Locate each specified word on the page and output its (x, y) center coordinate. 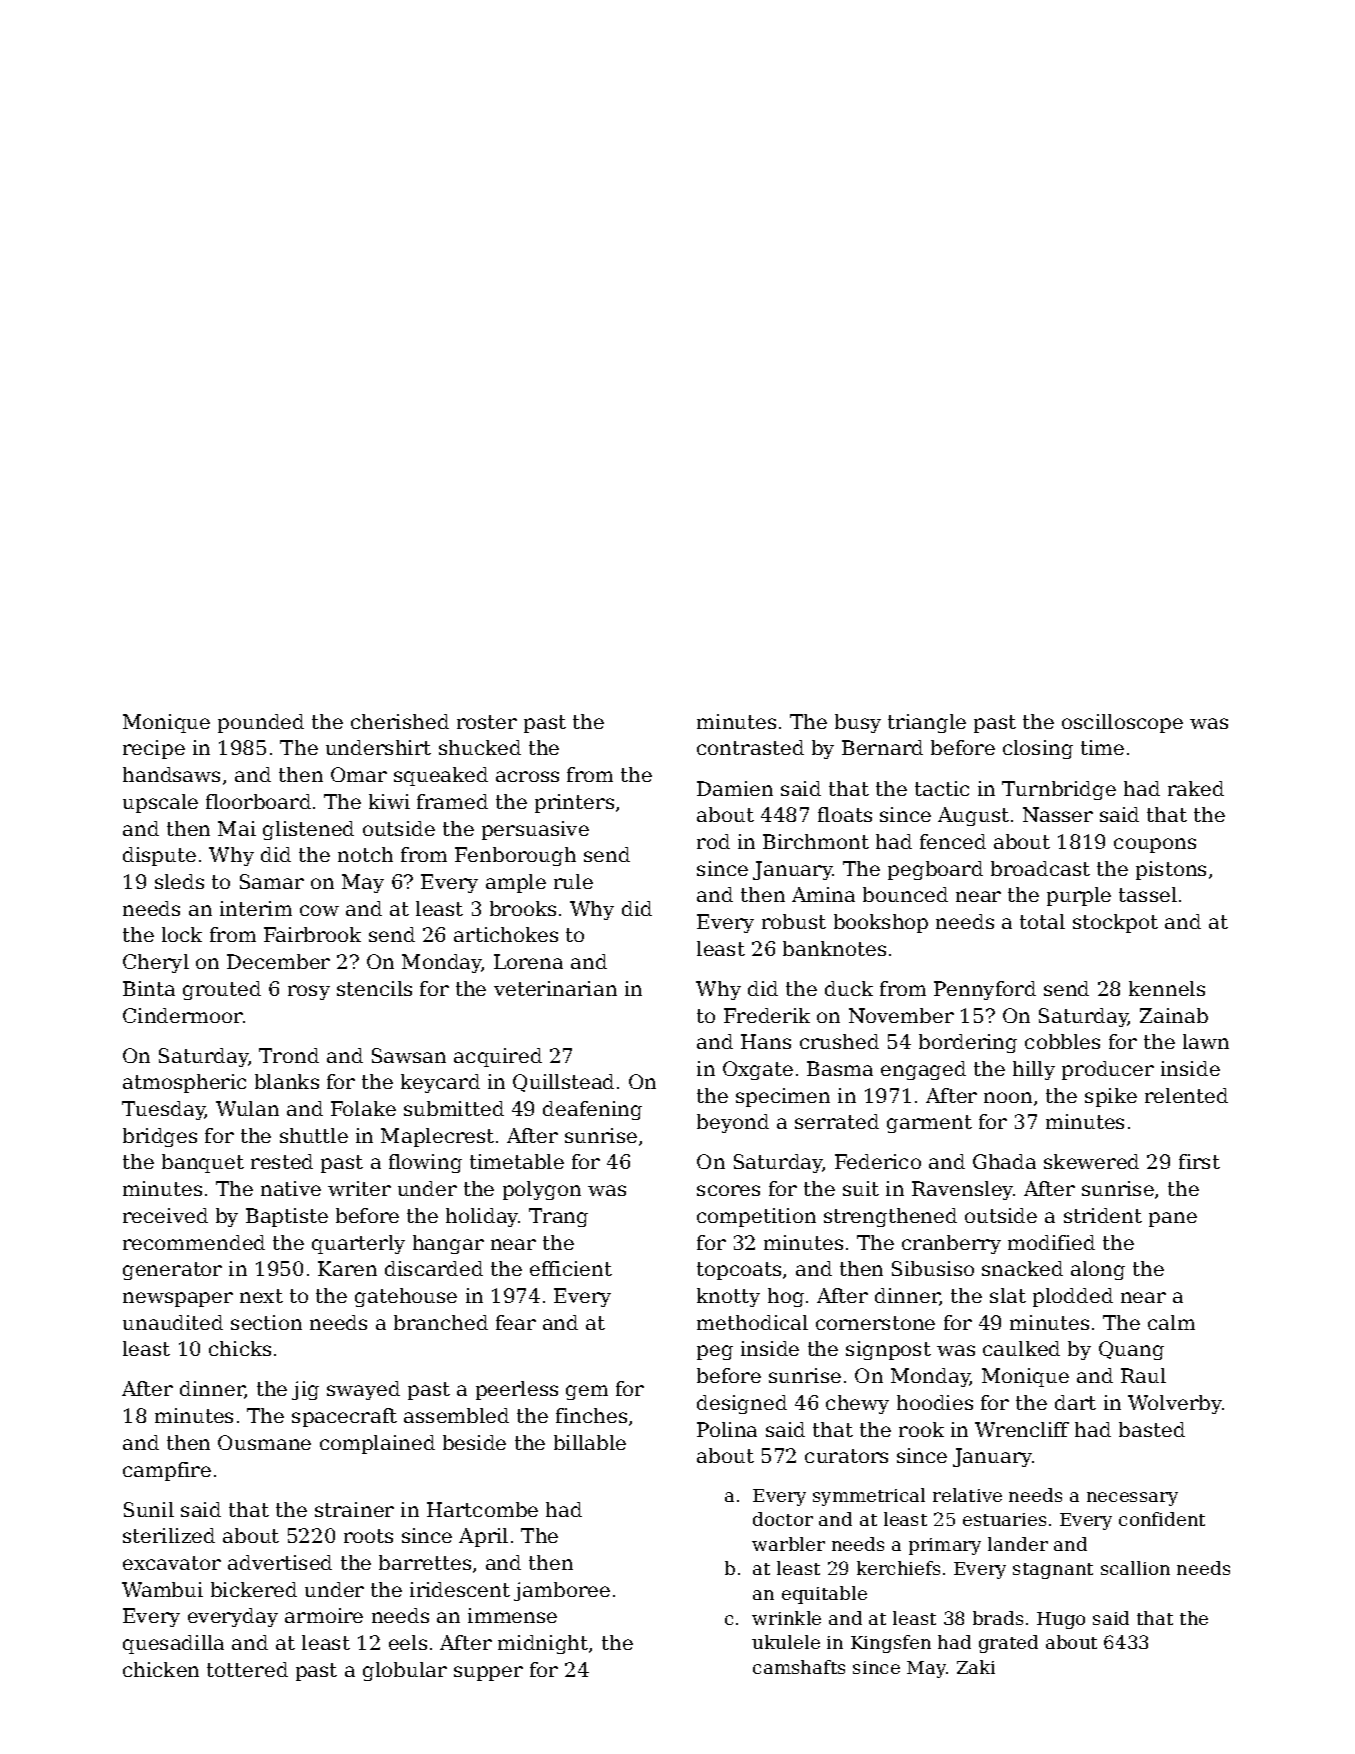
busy (858, 723)
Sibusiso (933, 1268)
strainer (354, 1509)
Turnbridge (1059, 790)
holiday (482, 1217)
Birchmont (816, 841)
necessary (1132, 1499)
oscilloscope (1122, 723)
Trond (289, 1055)
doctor (783, 1519)
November (901, 1015)
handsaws (171, 774)
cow (319, 910)
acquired (498, 1057)
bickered (254, 1589)
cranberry (951, 1244)
